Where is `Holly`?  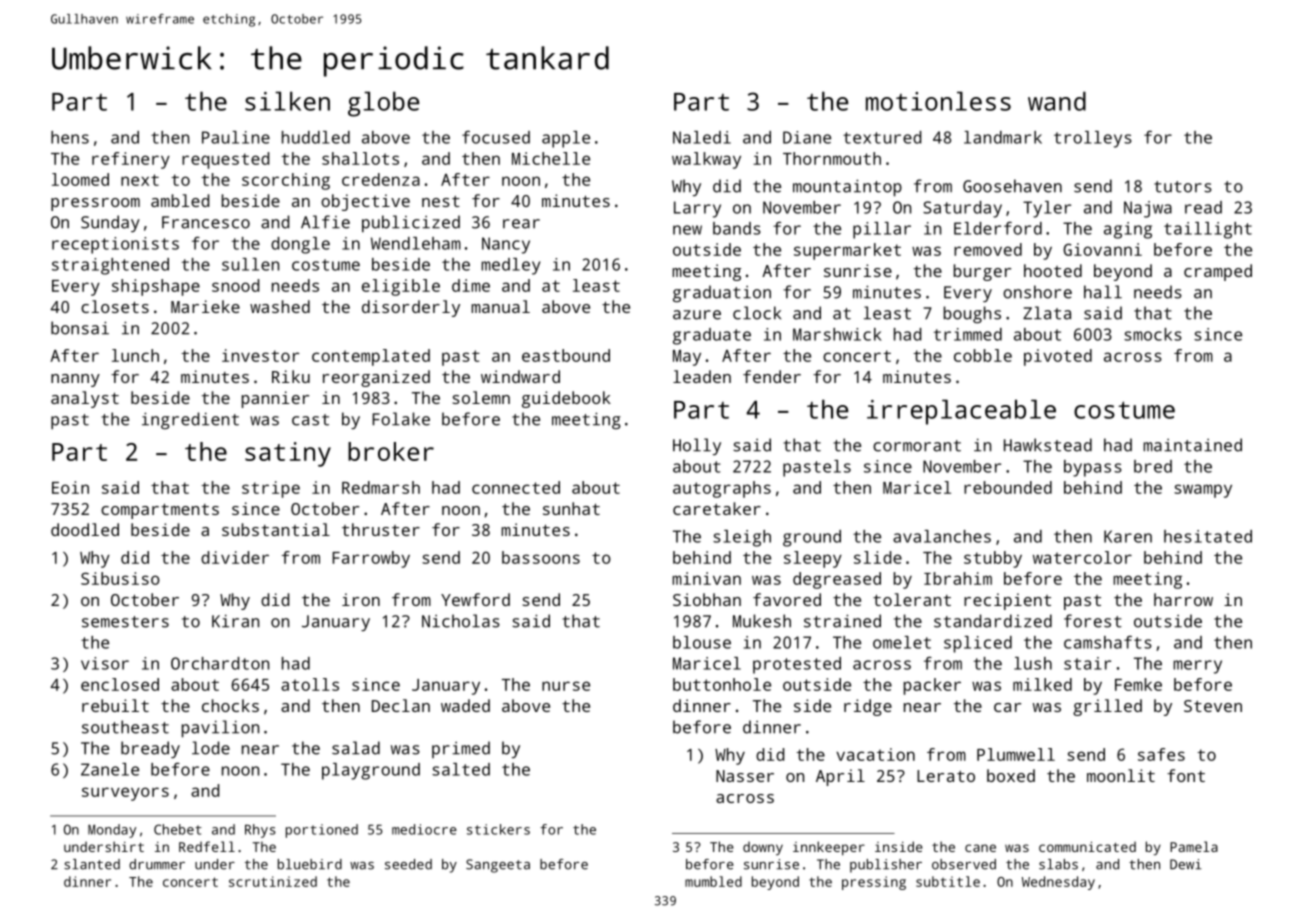
Holly is located at coordinates (697, 446).
